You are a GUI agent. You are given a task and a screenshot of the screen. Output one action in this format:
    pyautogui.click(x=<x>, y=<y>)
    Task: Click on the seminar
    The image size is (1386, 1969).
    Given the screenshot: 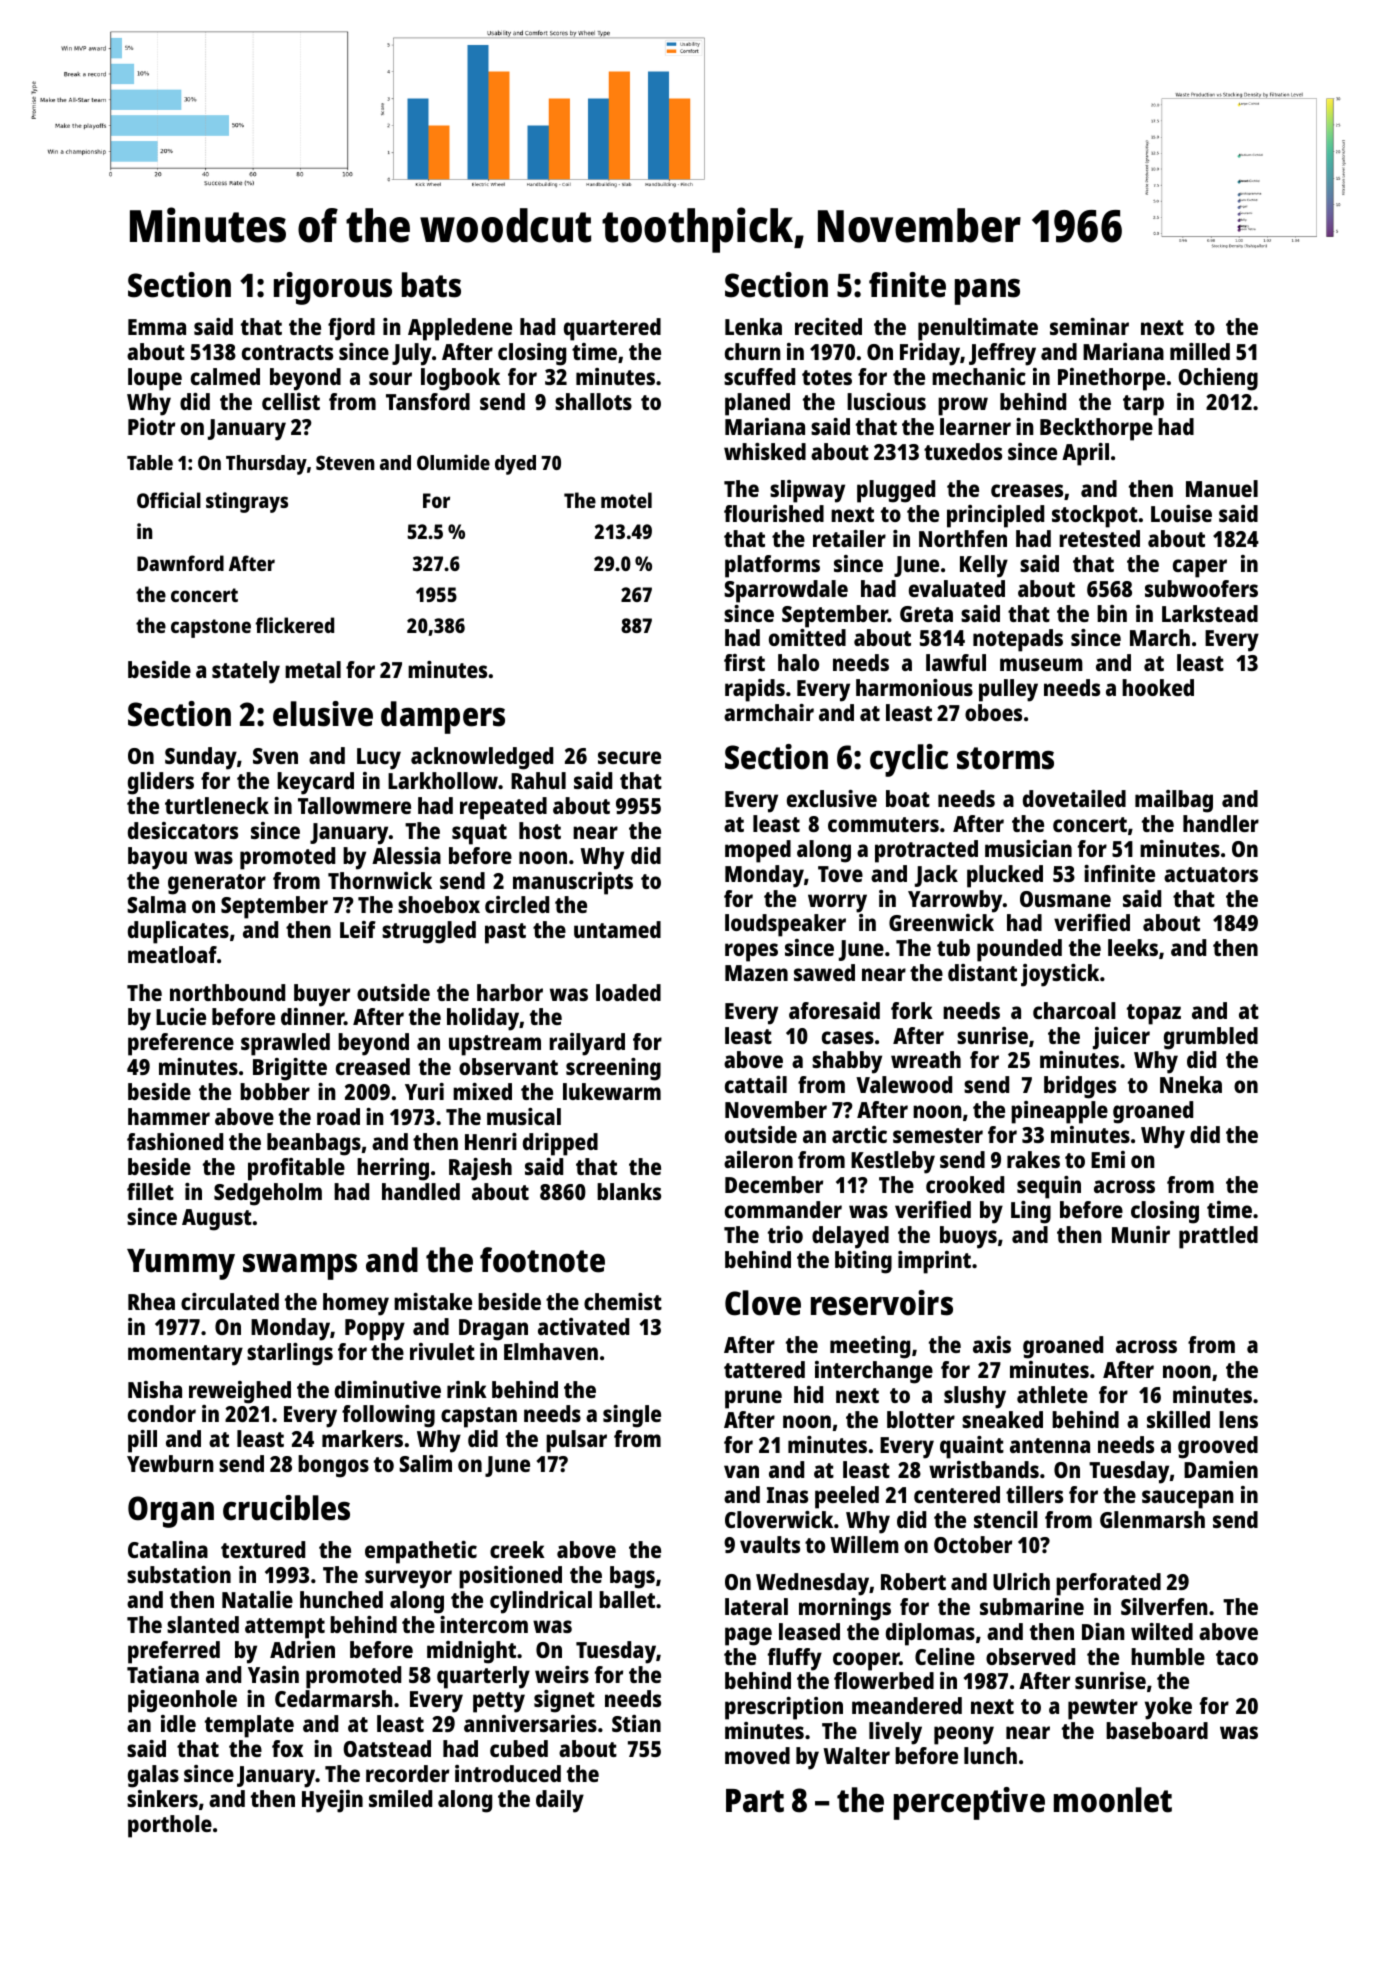 What is the action you would take?
    pyautogui.click(x=1089, y=326)
